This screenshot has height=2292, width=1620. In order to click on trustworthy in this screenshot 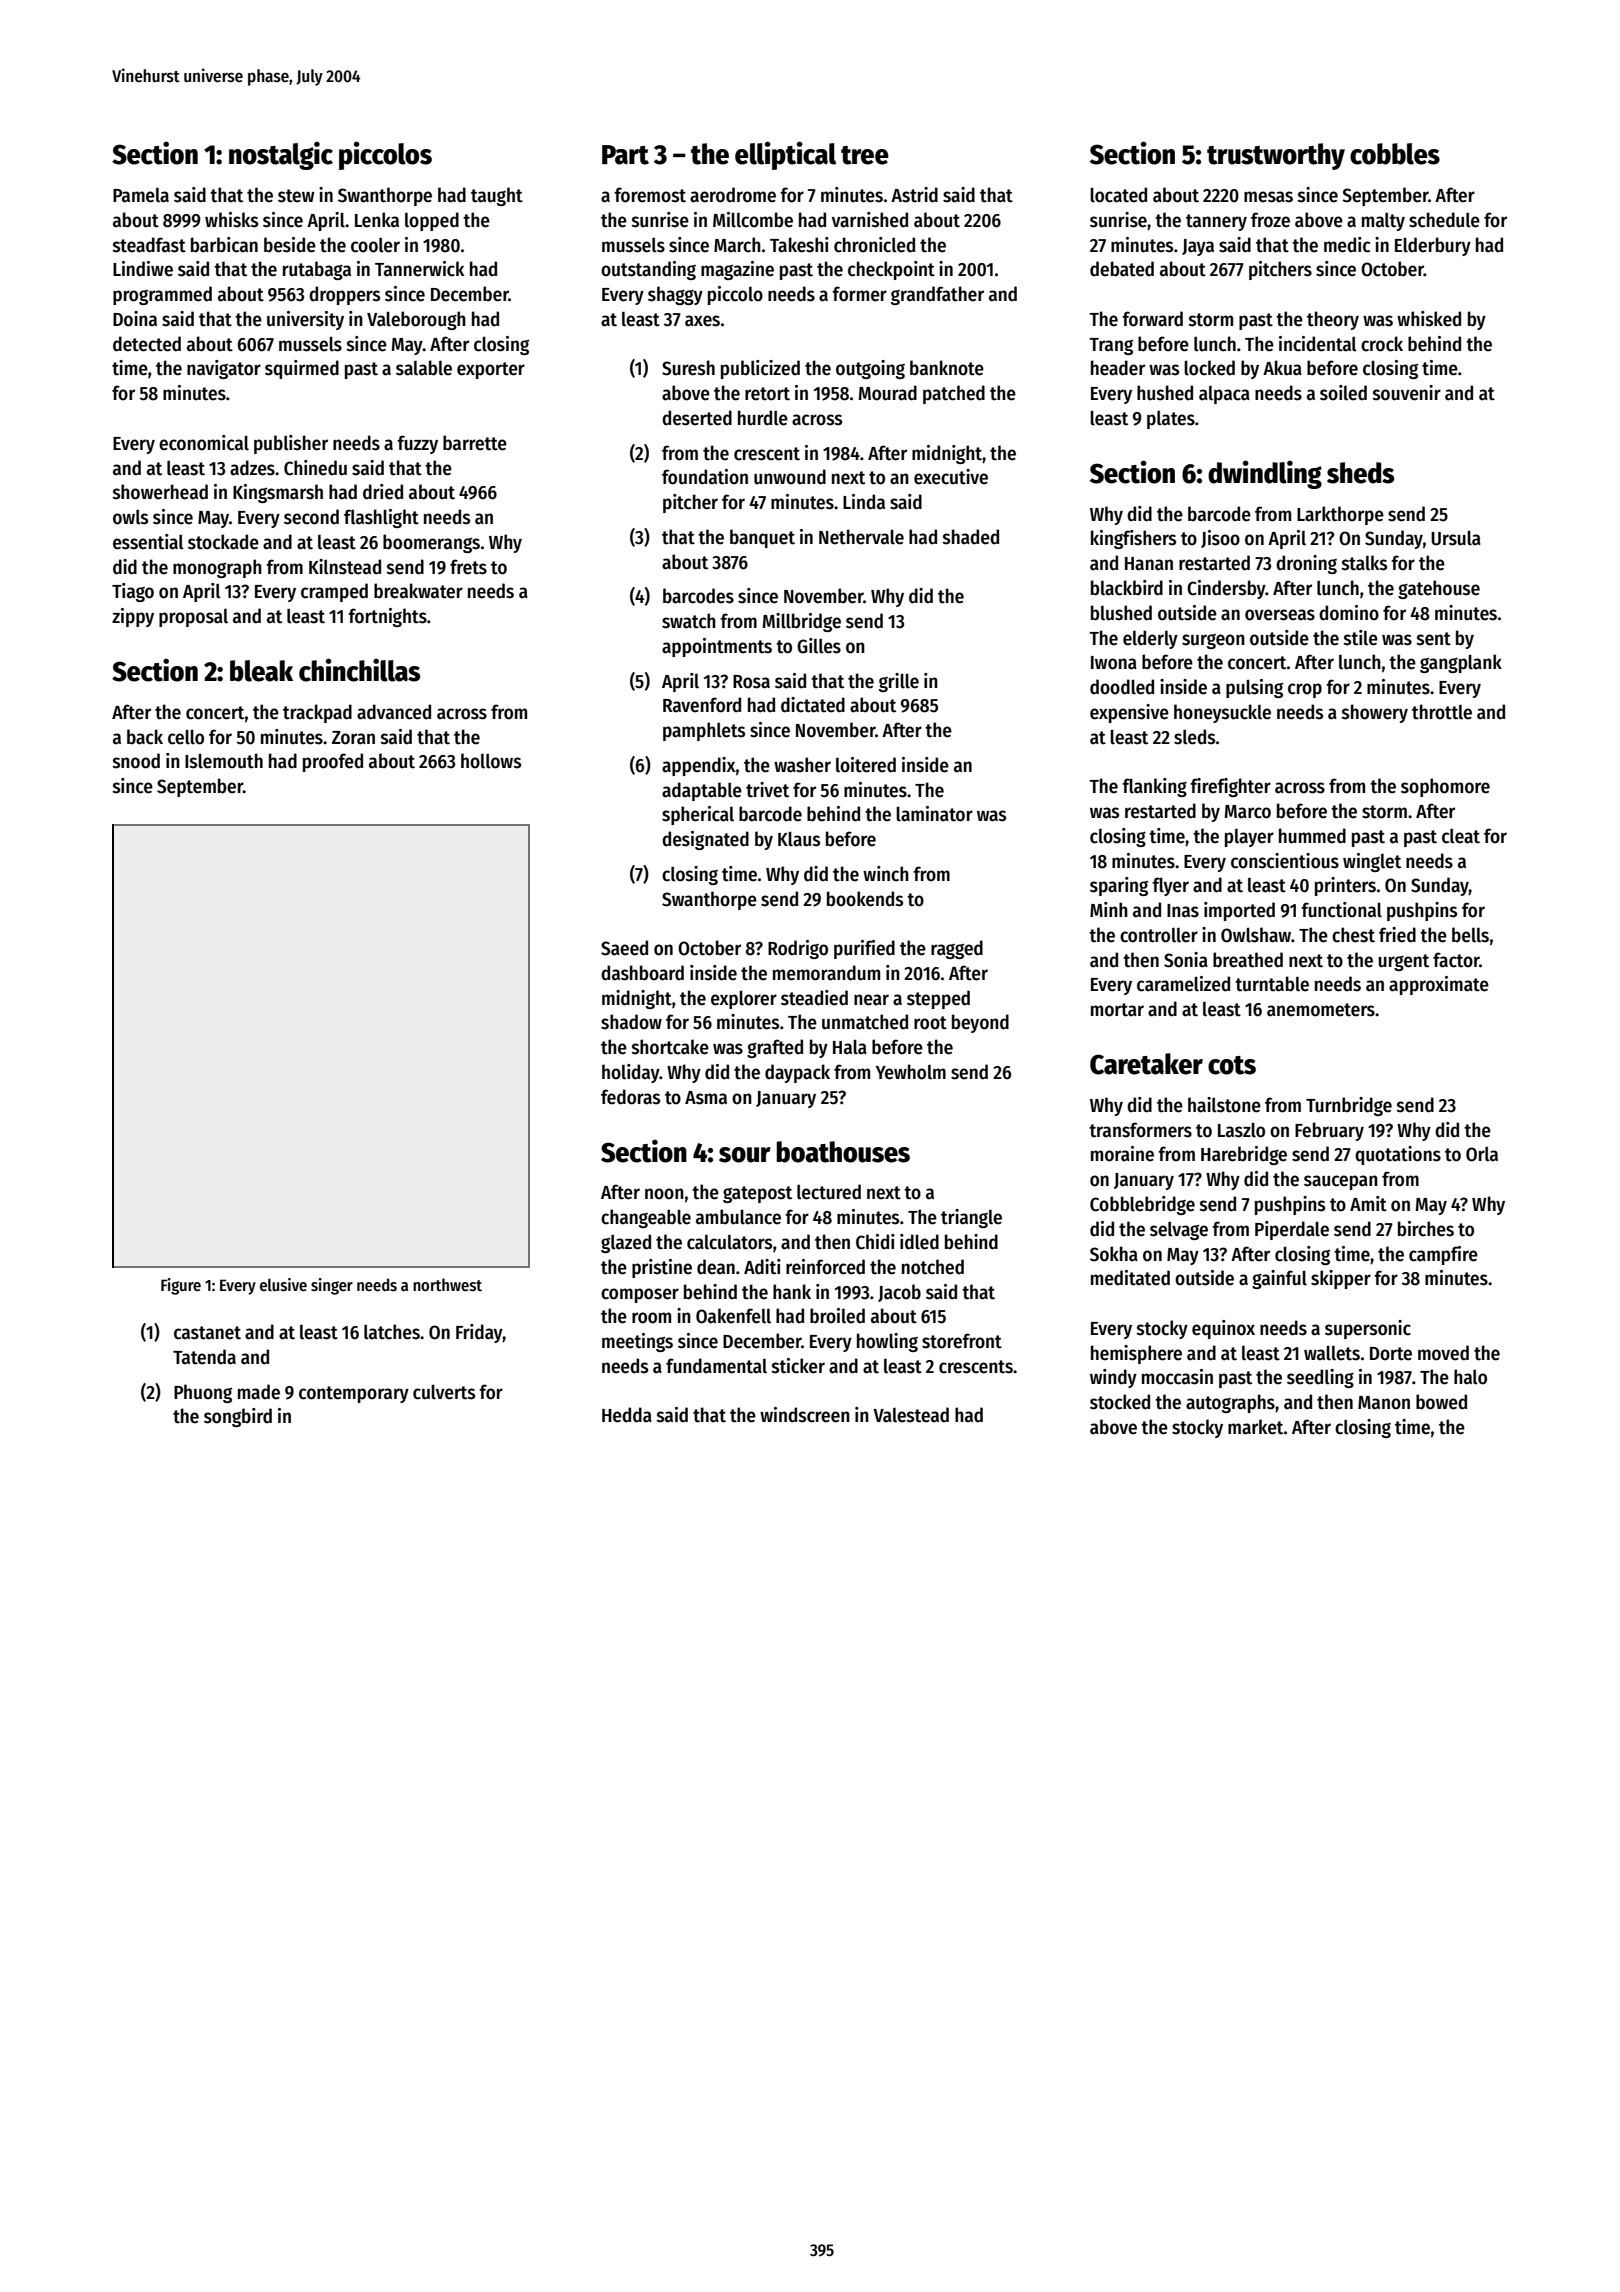, I will do `click(1276, 156)`.
